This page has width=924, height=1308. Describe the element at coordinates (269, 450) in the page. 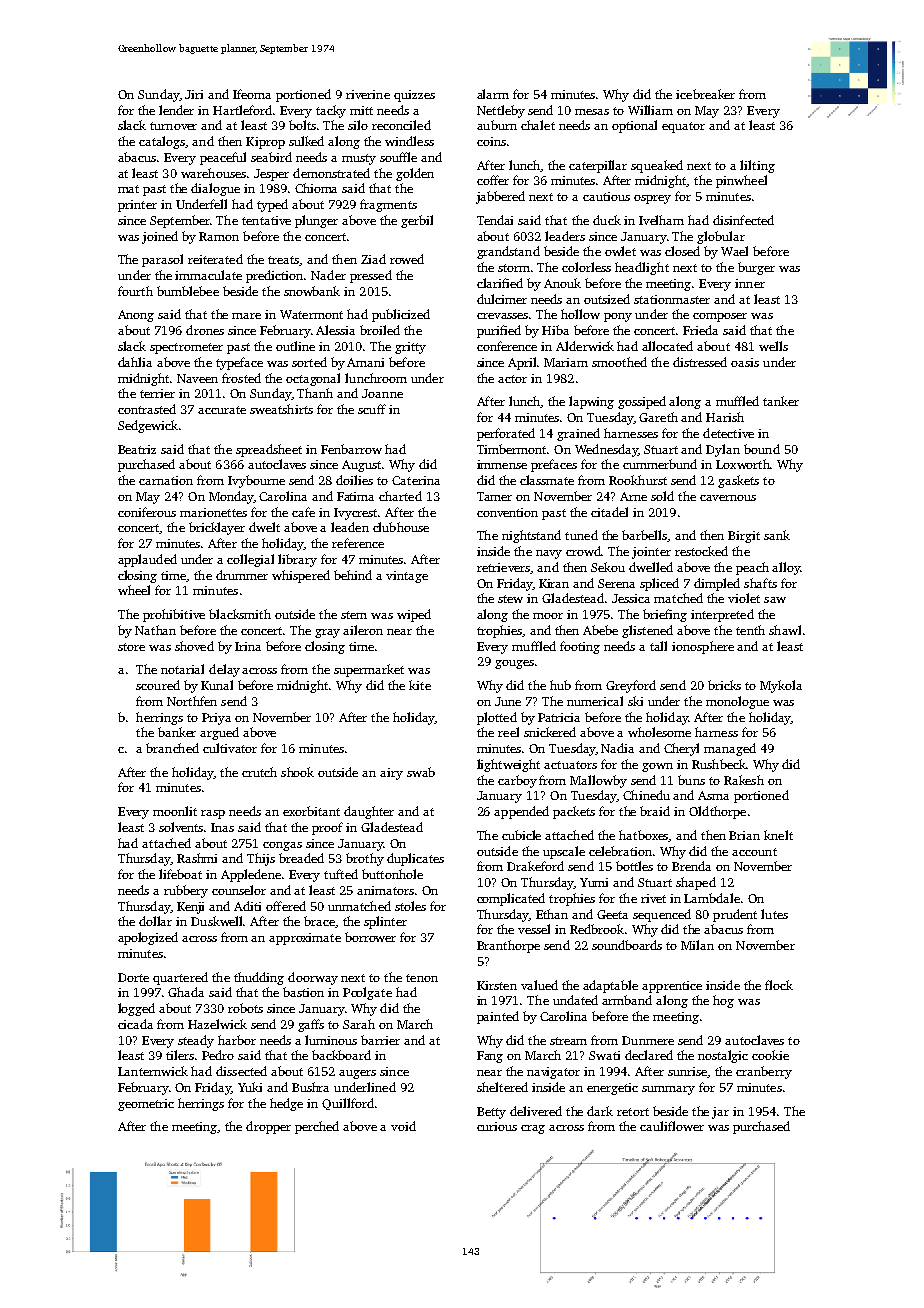

I see `spreadsheet` at that location.
